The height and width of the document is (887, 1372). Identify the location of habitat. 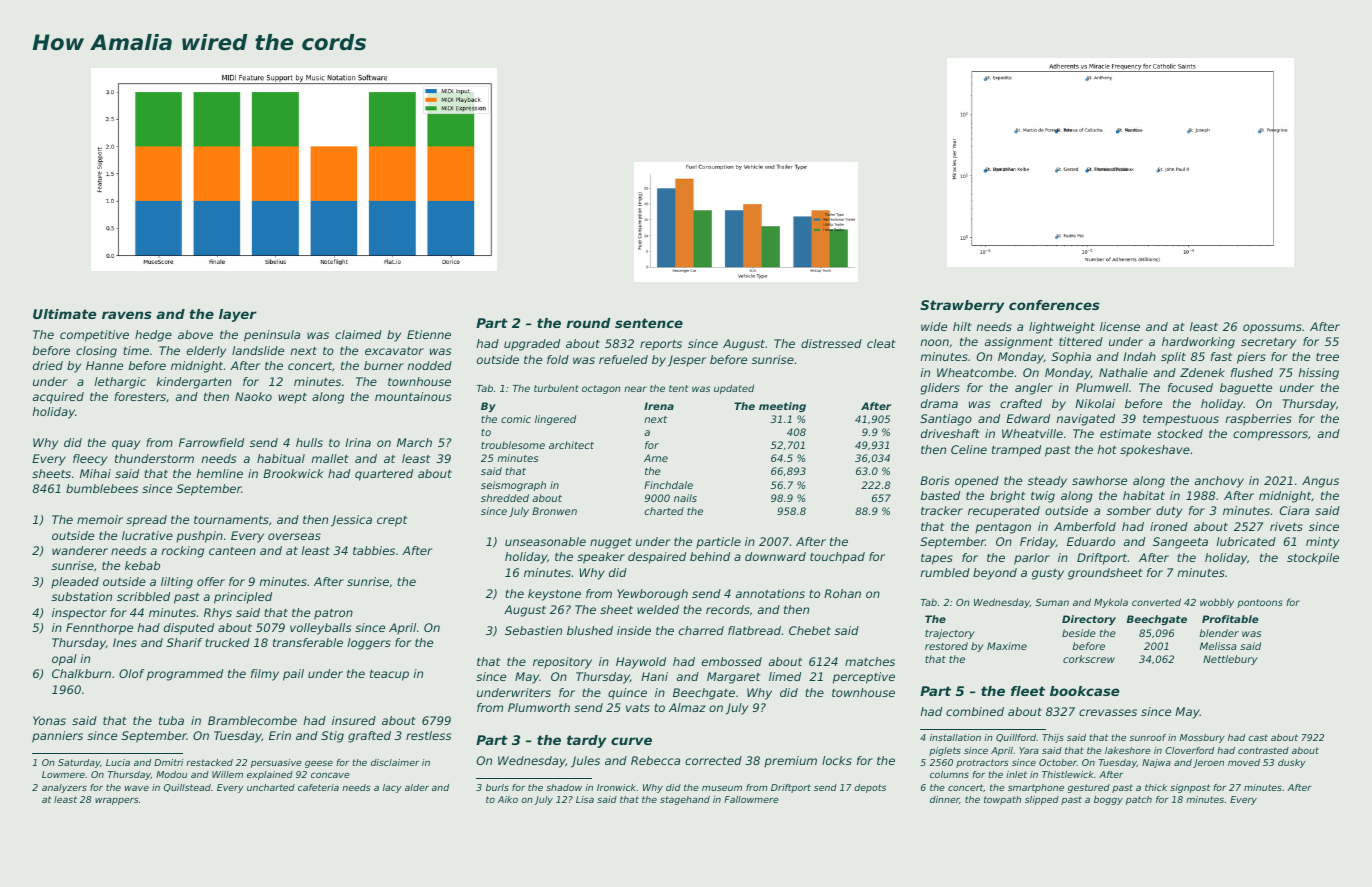
(1144, 495).
